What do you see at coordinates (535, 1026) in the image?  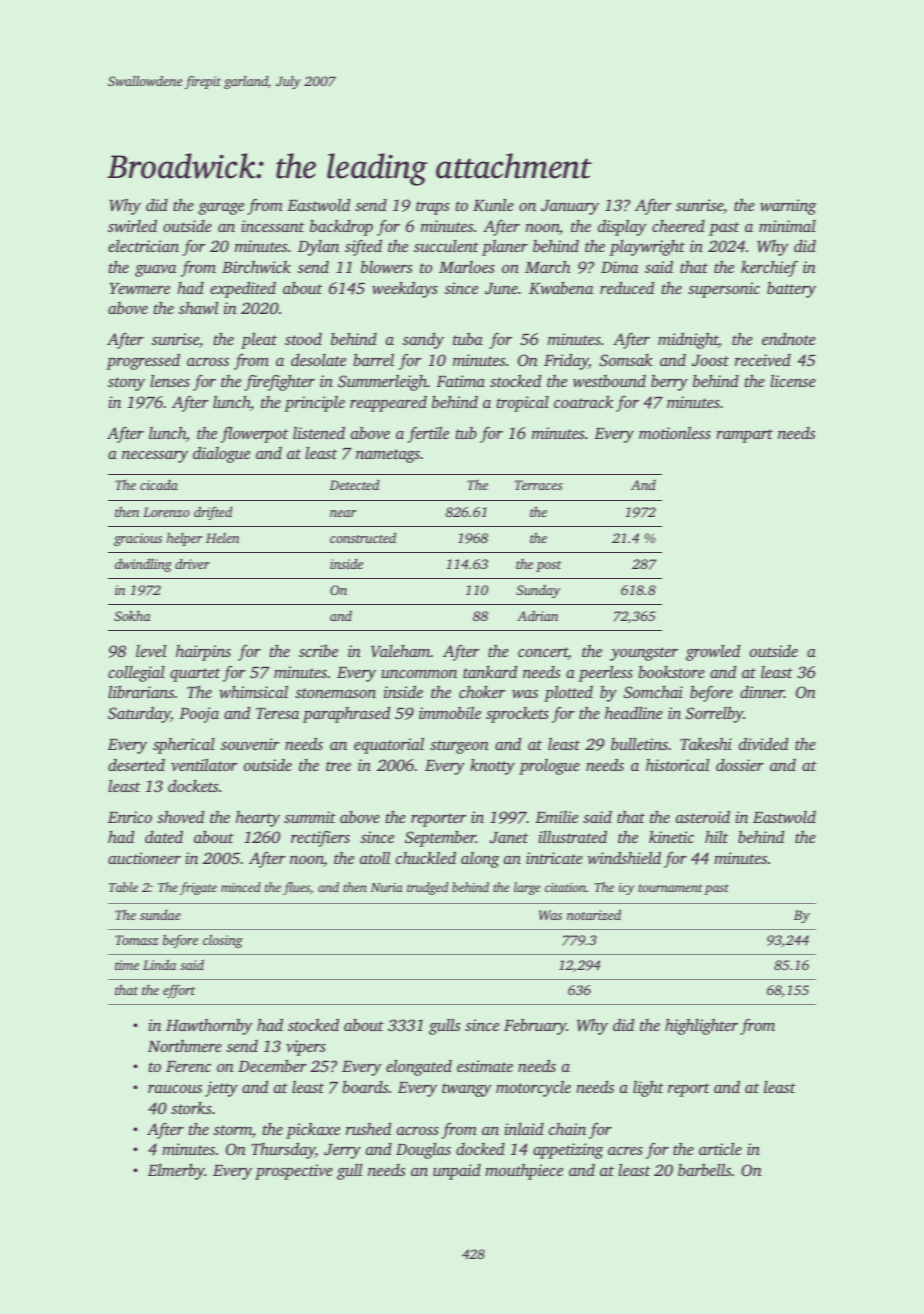 I see `February` at bounding box center [535, 1026].
